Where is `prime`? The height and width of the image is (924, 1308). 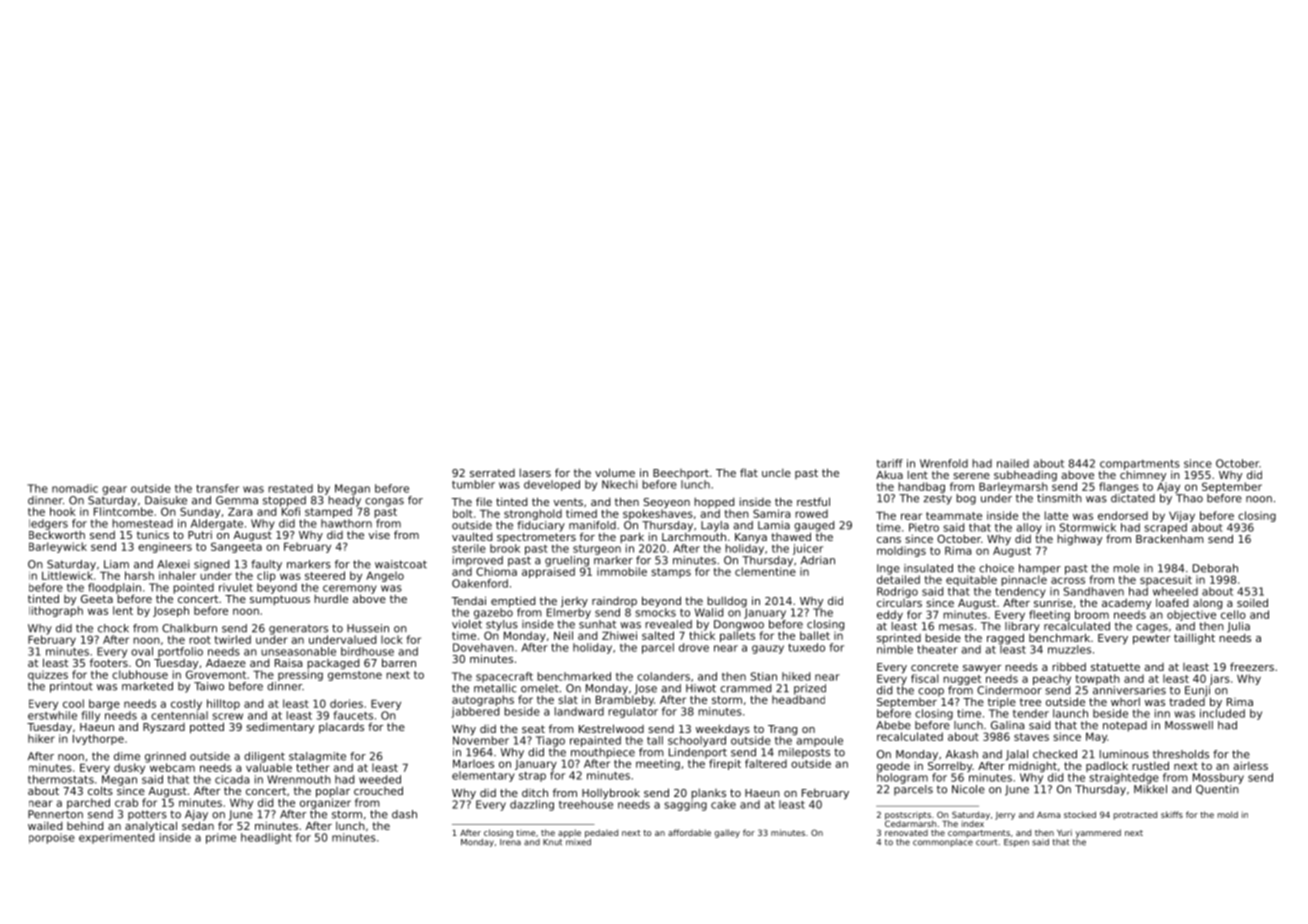
prime is located at coordinates (221, 838).
